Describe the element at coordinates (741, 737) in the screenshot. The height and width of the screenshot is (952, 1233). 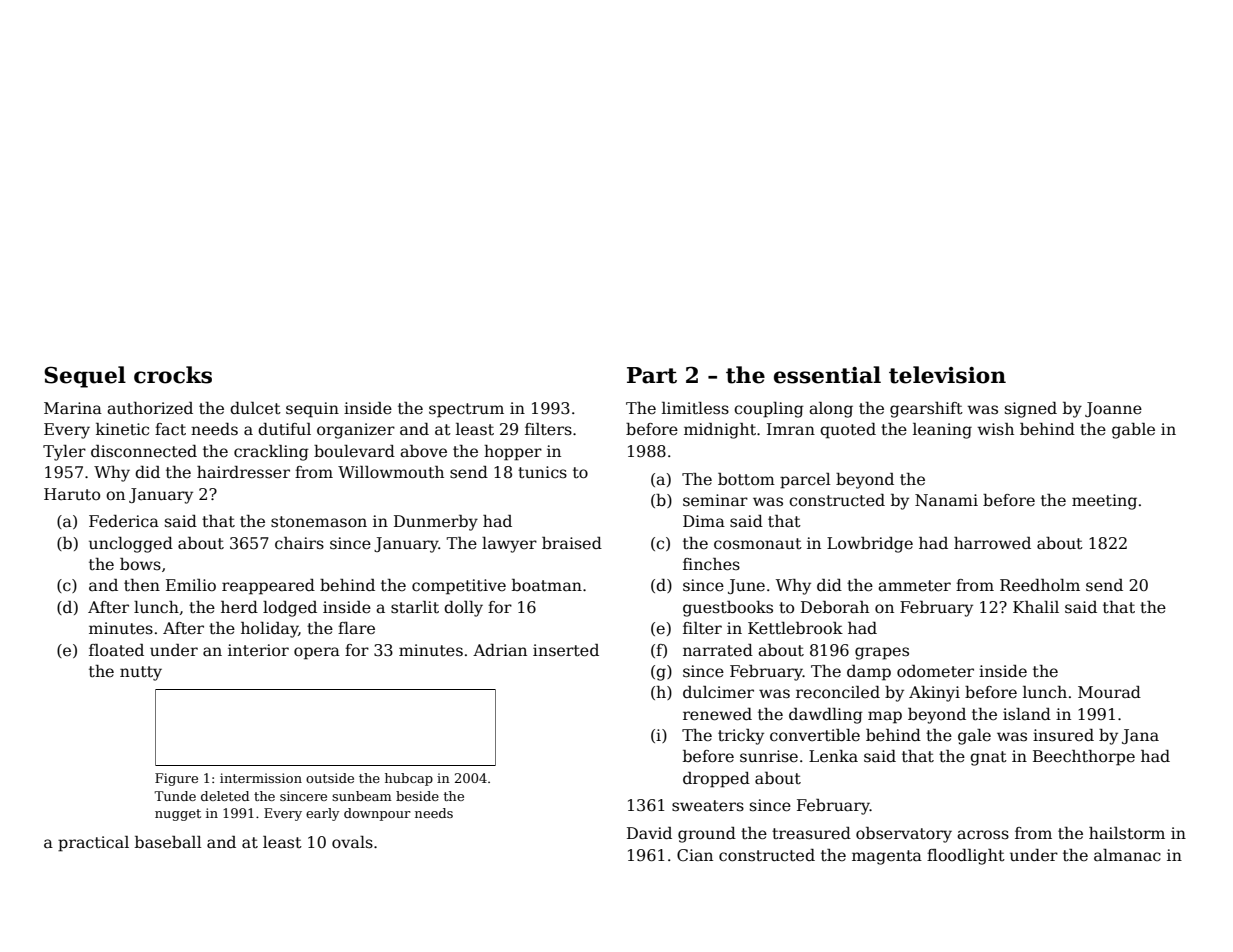
I see `tricky` at that location.
